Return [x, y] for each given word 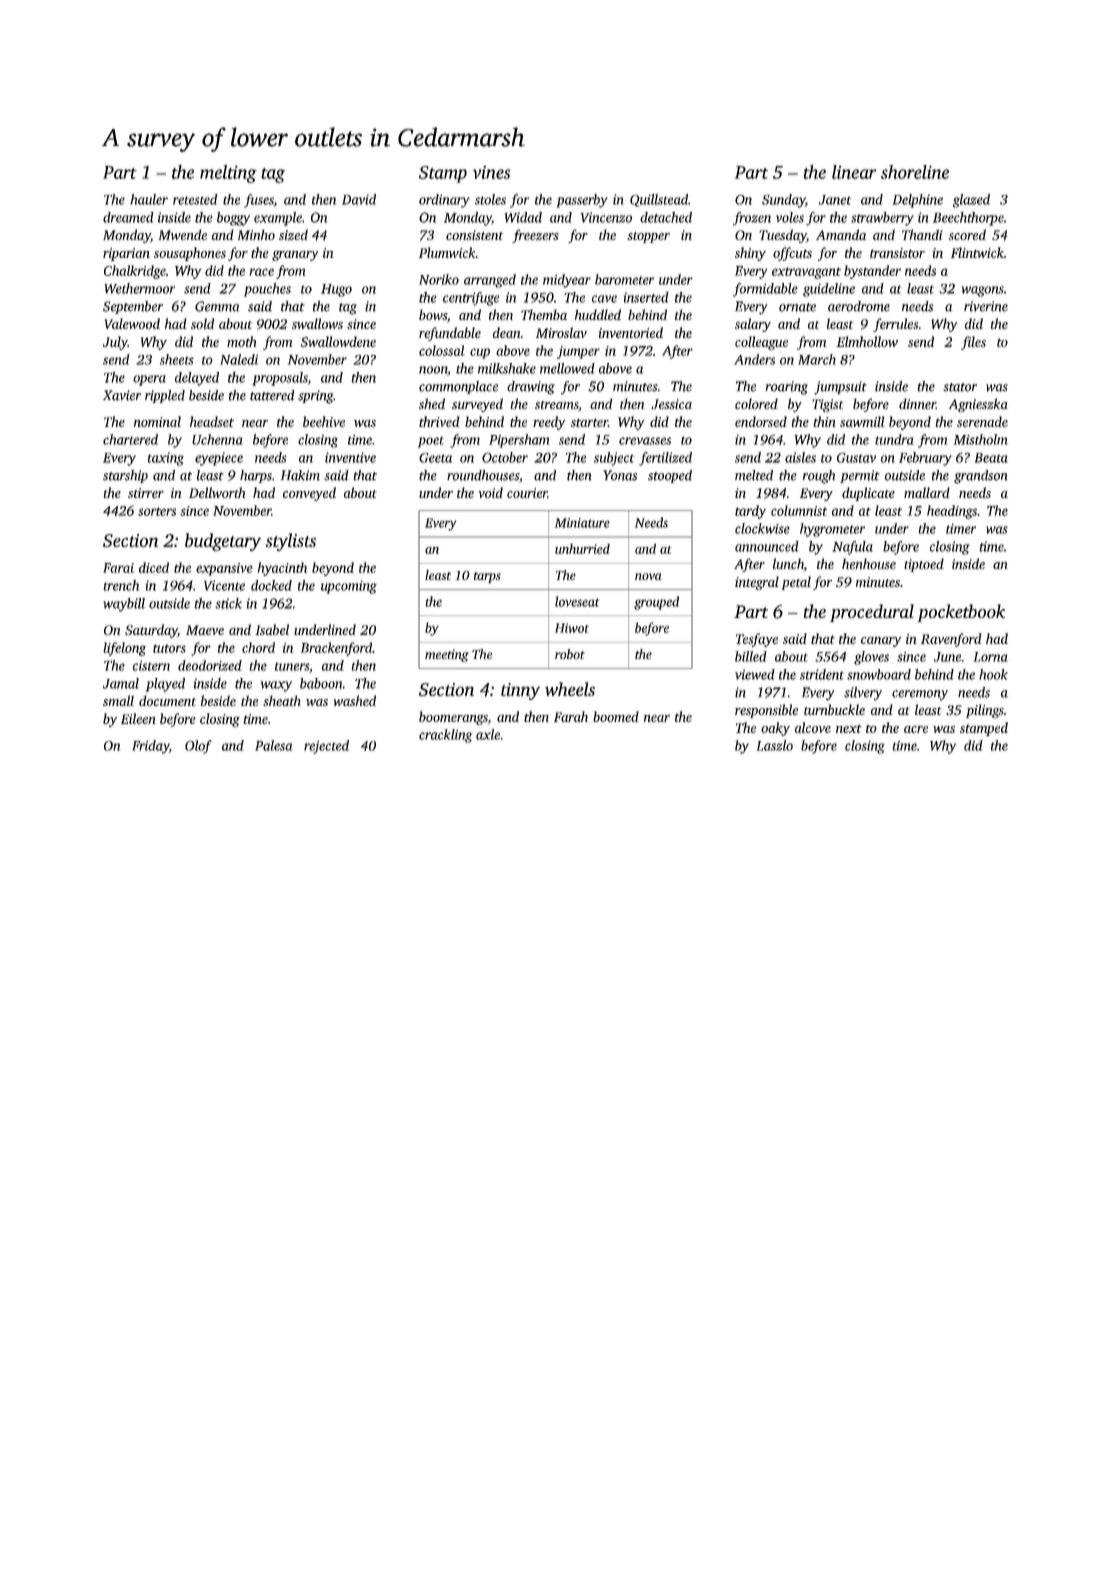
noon [433, 371]
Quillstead [659, 200]
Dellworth [217, 492]
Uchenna [217, 439]
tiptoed [924, 565]
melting [228, 174]
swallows [317, 323]
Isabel [272, 629]
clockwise [762, 528]
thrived [439, 421]
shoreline [915, 172]
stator [960, 387]
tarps [487, 577]
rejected [326, 747]
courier [527, 493]
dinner [917, 403]
